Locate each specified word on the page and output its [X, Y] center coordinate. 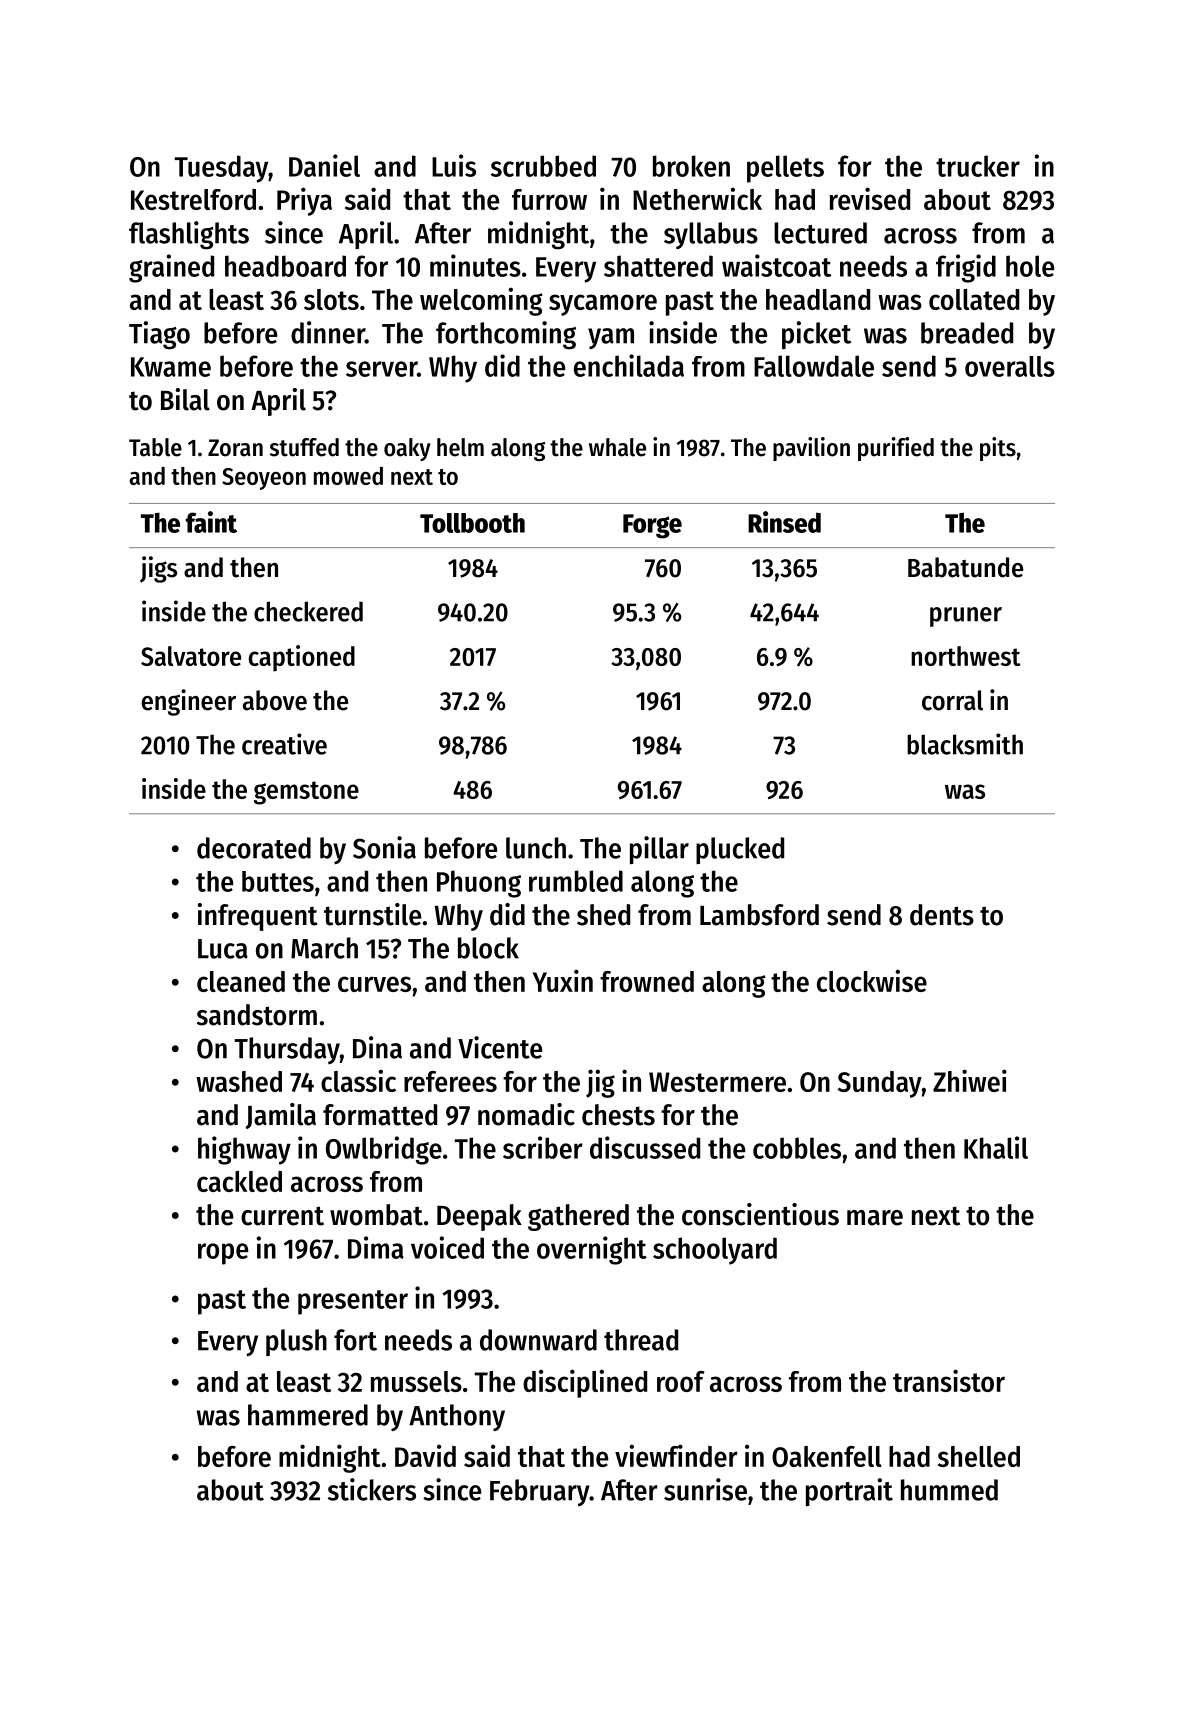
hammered [308, 1415]
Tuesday [221, 169]
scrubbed [543, 166]
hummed [949, 1490]
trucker [978, 166]
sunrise [705, 1489]
